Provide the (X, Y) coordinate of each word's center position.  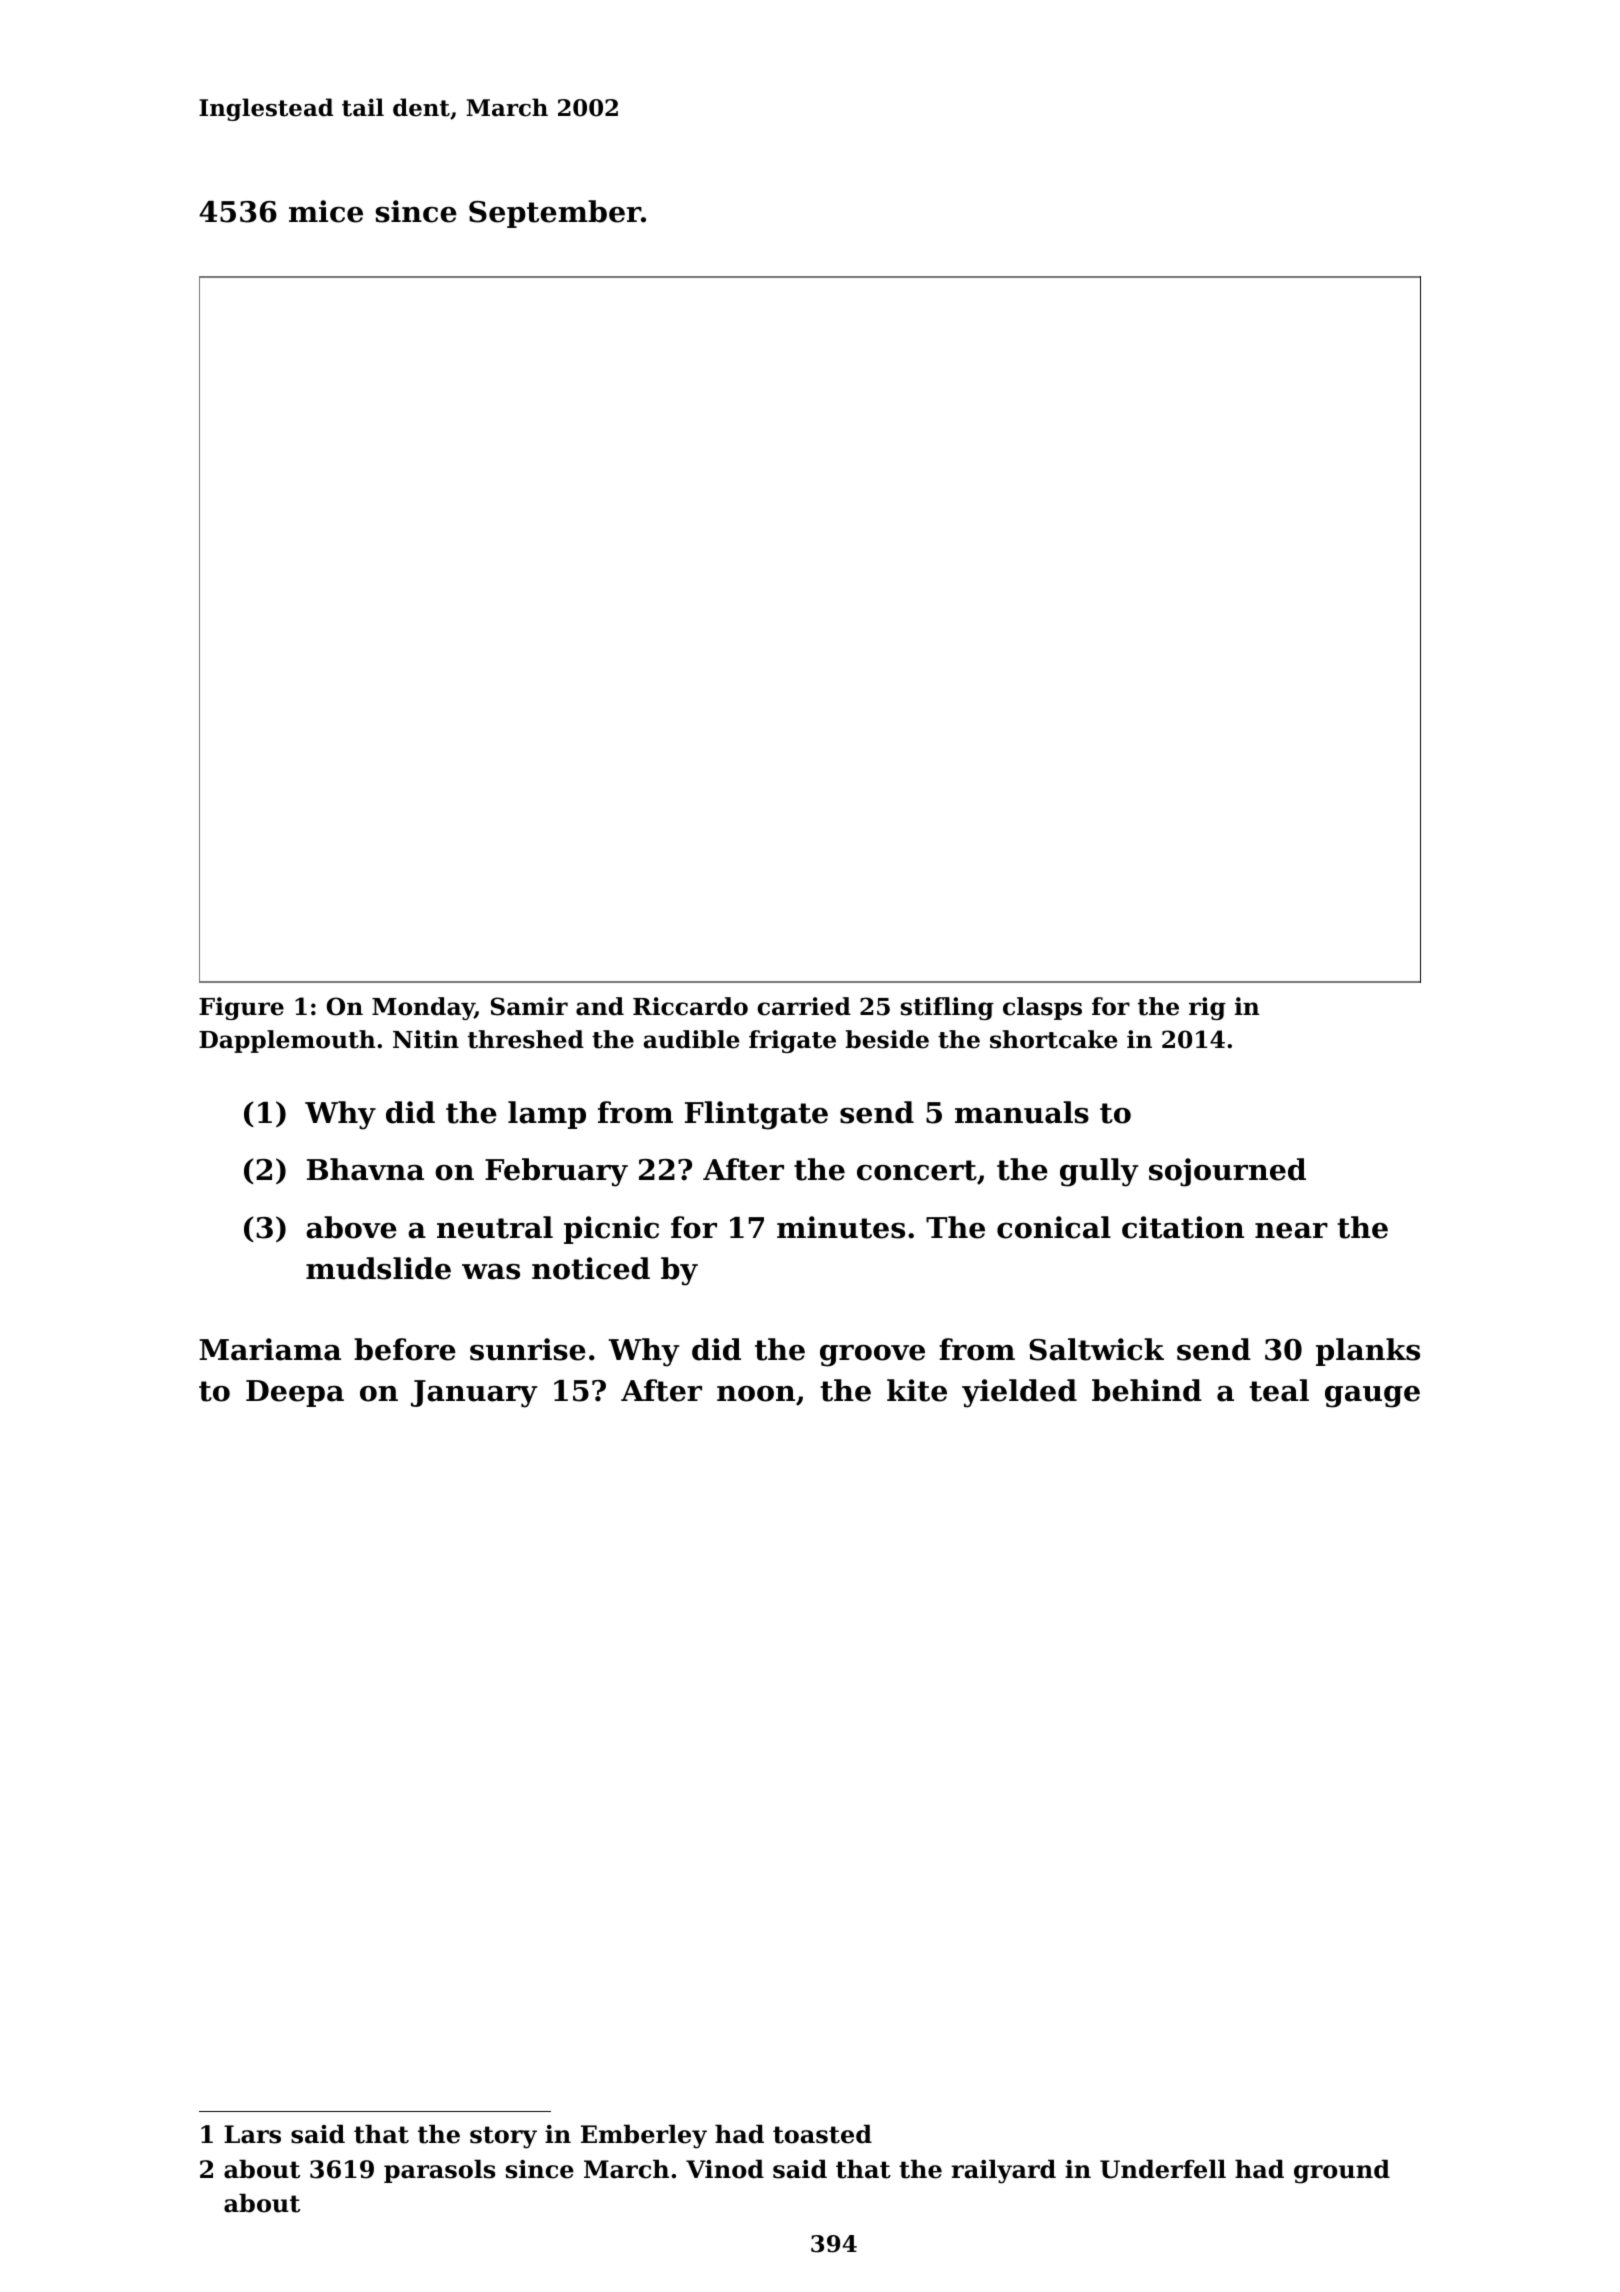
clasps (1042, 1008)
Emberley (644, 2136)
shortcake (1054, 1039)
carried (804, 1006)
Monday (423, 1008)
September (555, 214)
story (503, 2137)
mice (326, 211)
